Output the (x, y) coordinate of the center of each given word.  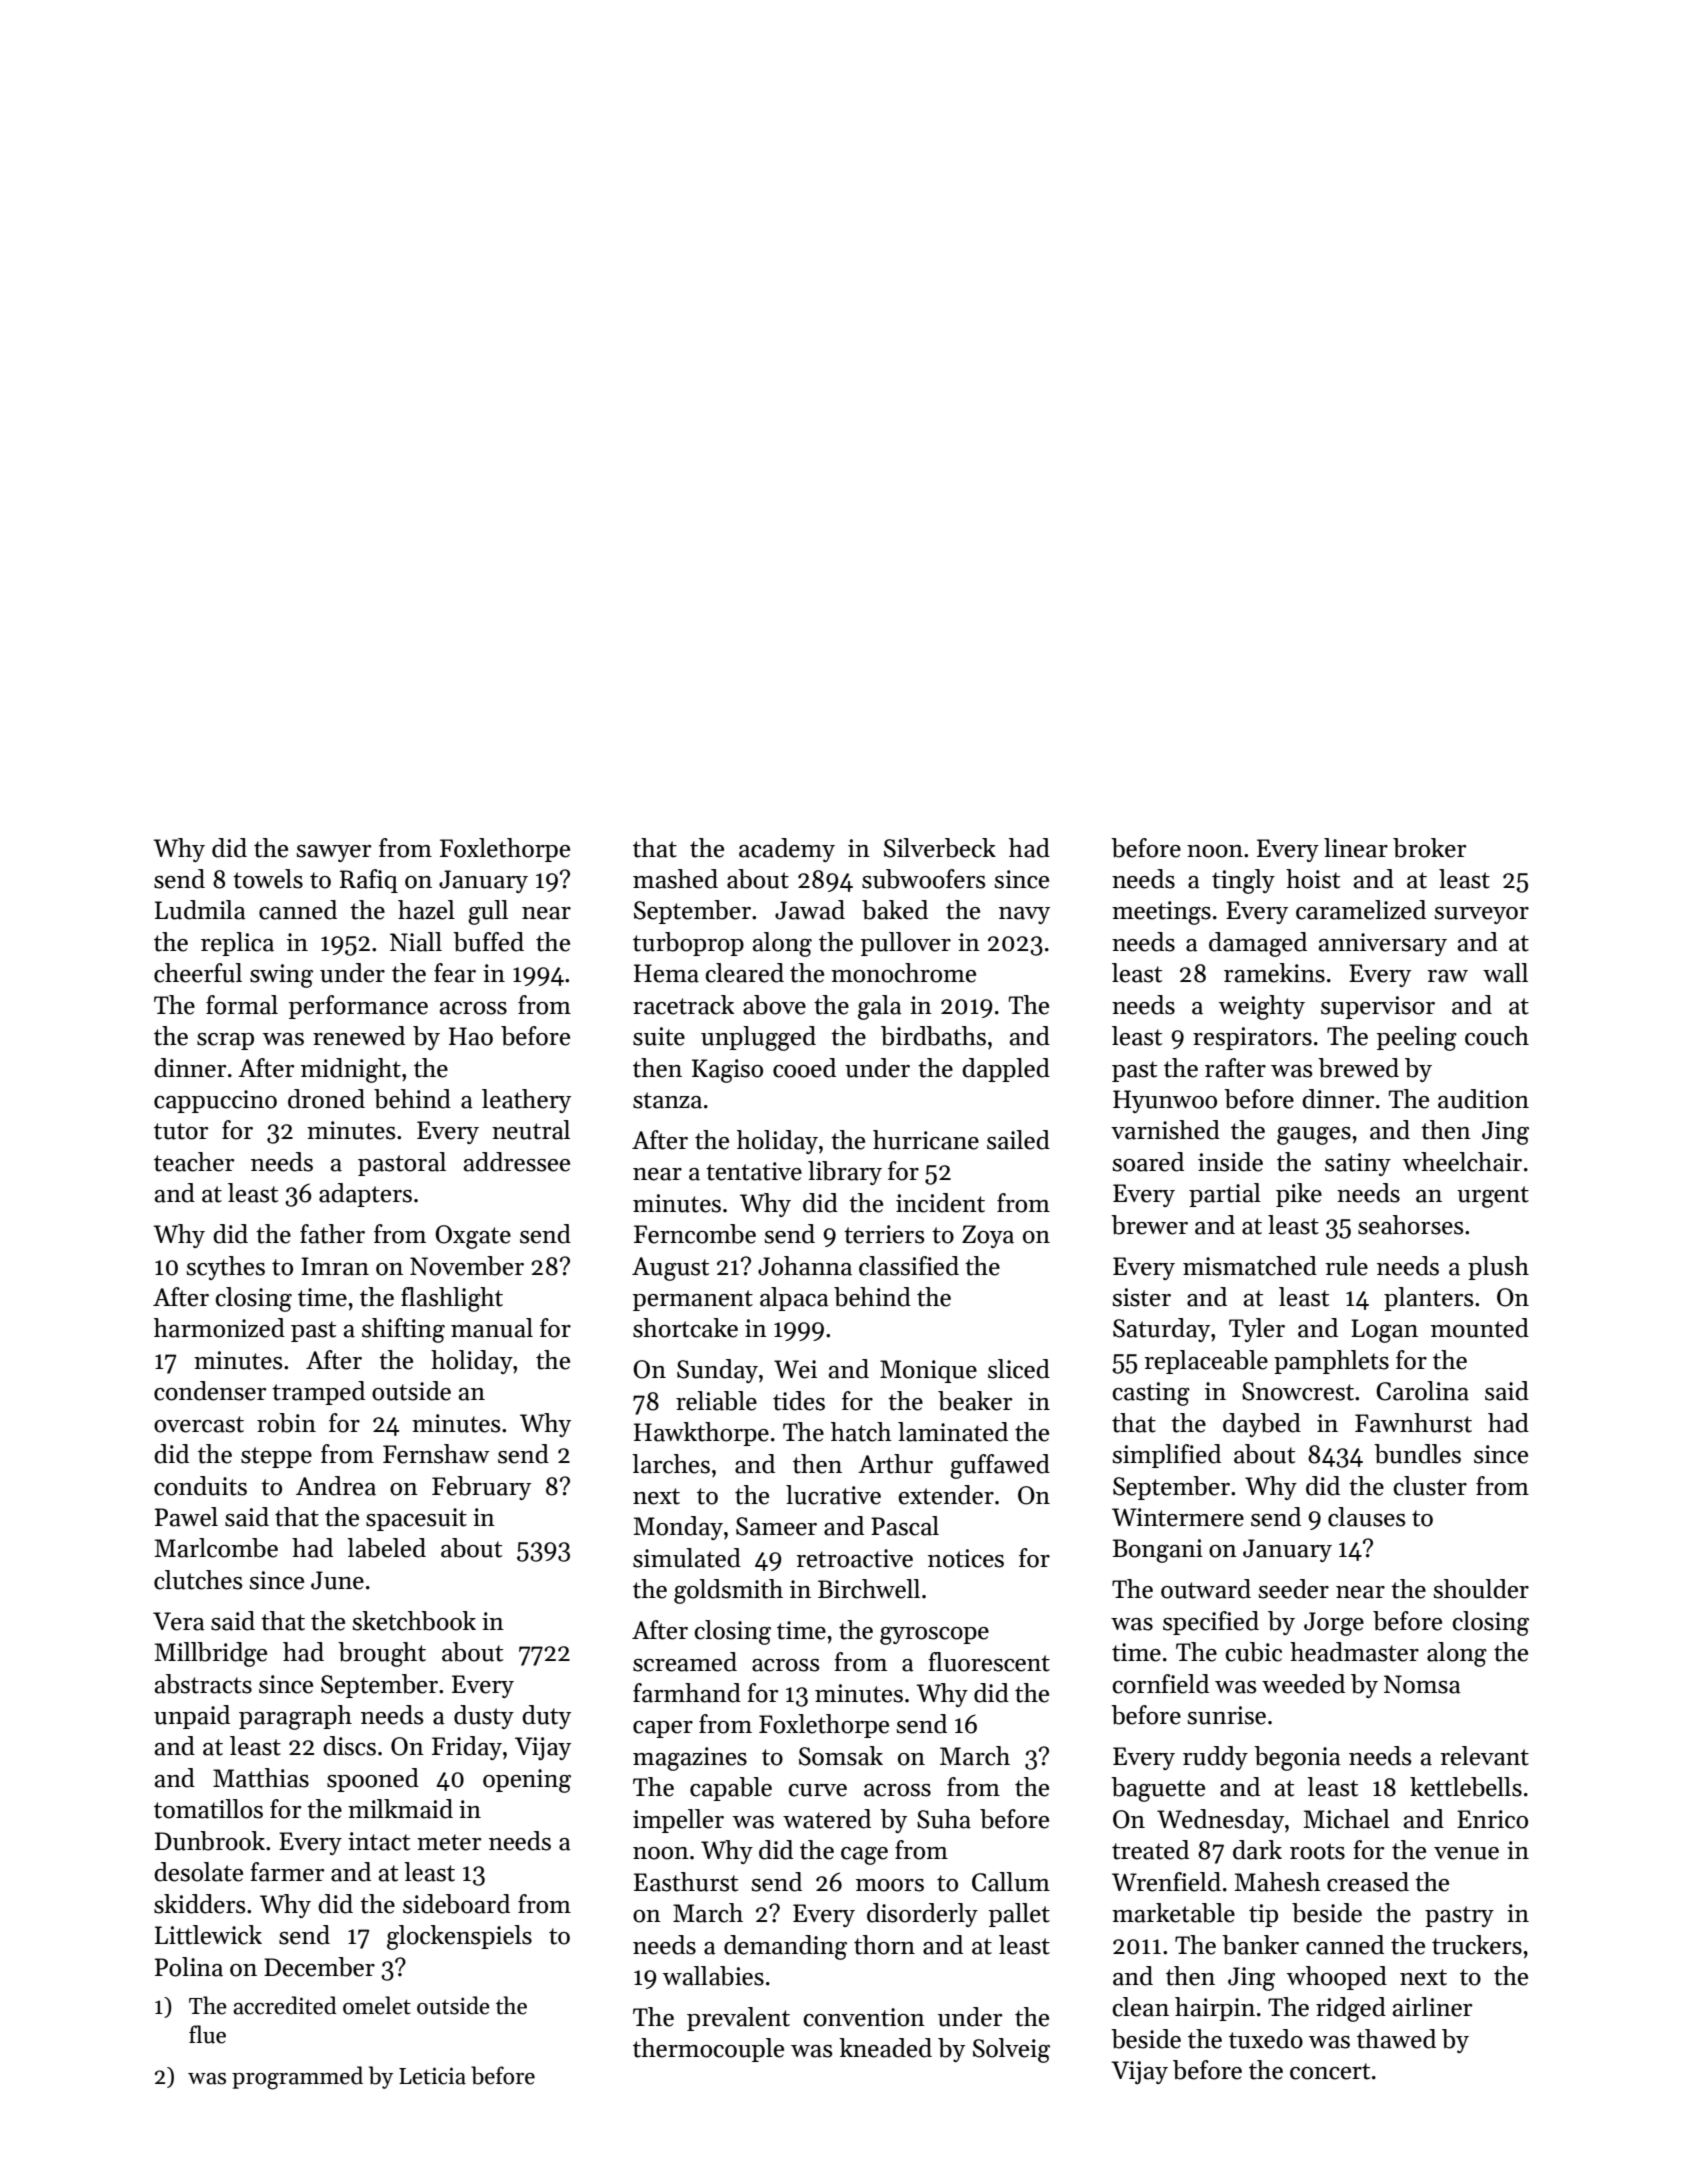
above (774, 1005)
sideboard (456, 1904)
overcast (199, 1424)
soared (1148, 1162)
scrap (225, 1041)
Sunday (717, 1371)
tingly (1243, 881)
